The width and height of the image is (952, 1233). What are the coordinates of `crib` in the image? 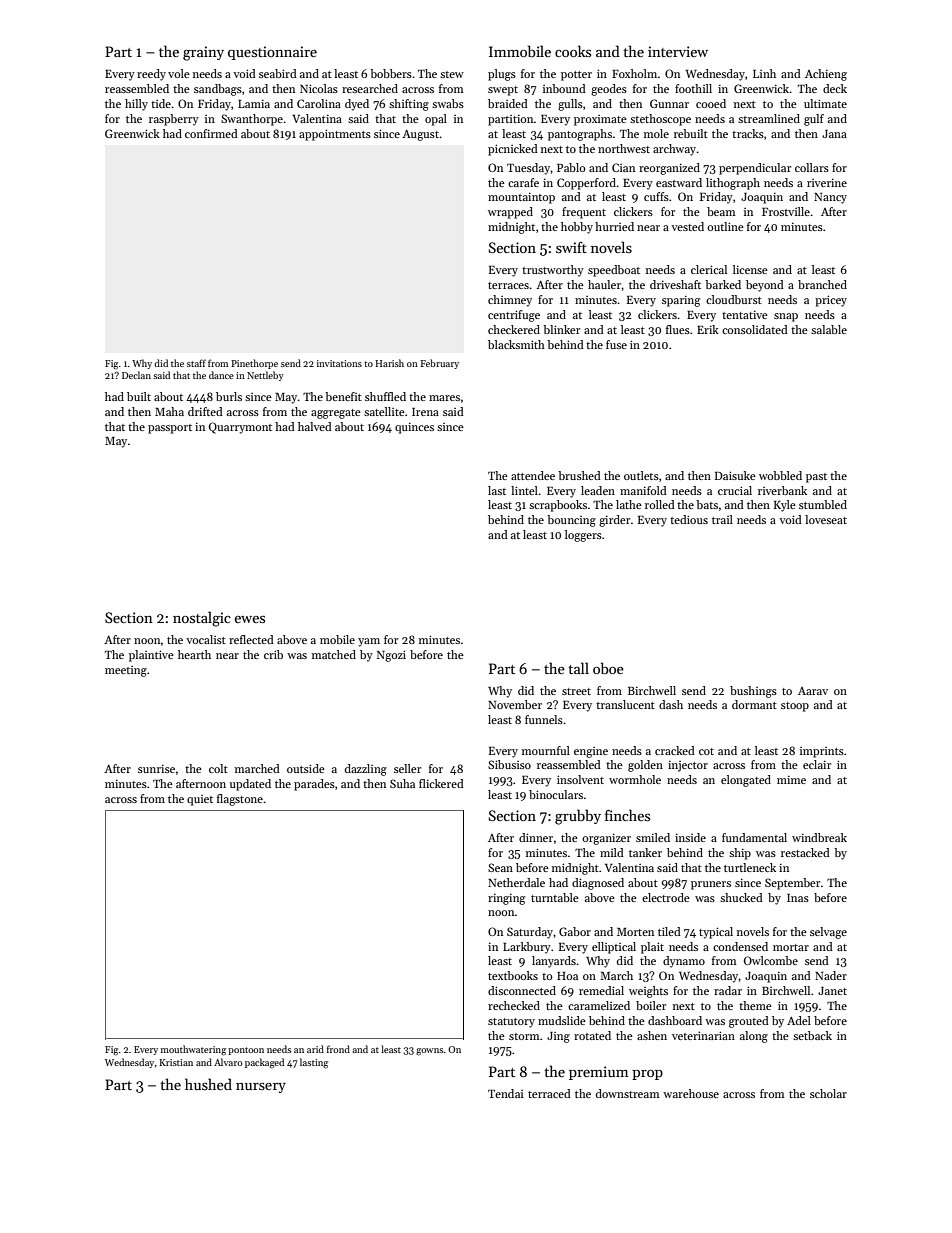 It's located at (273, 654).
